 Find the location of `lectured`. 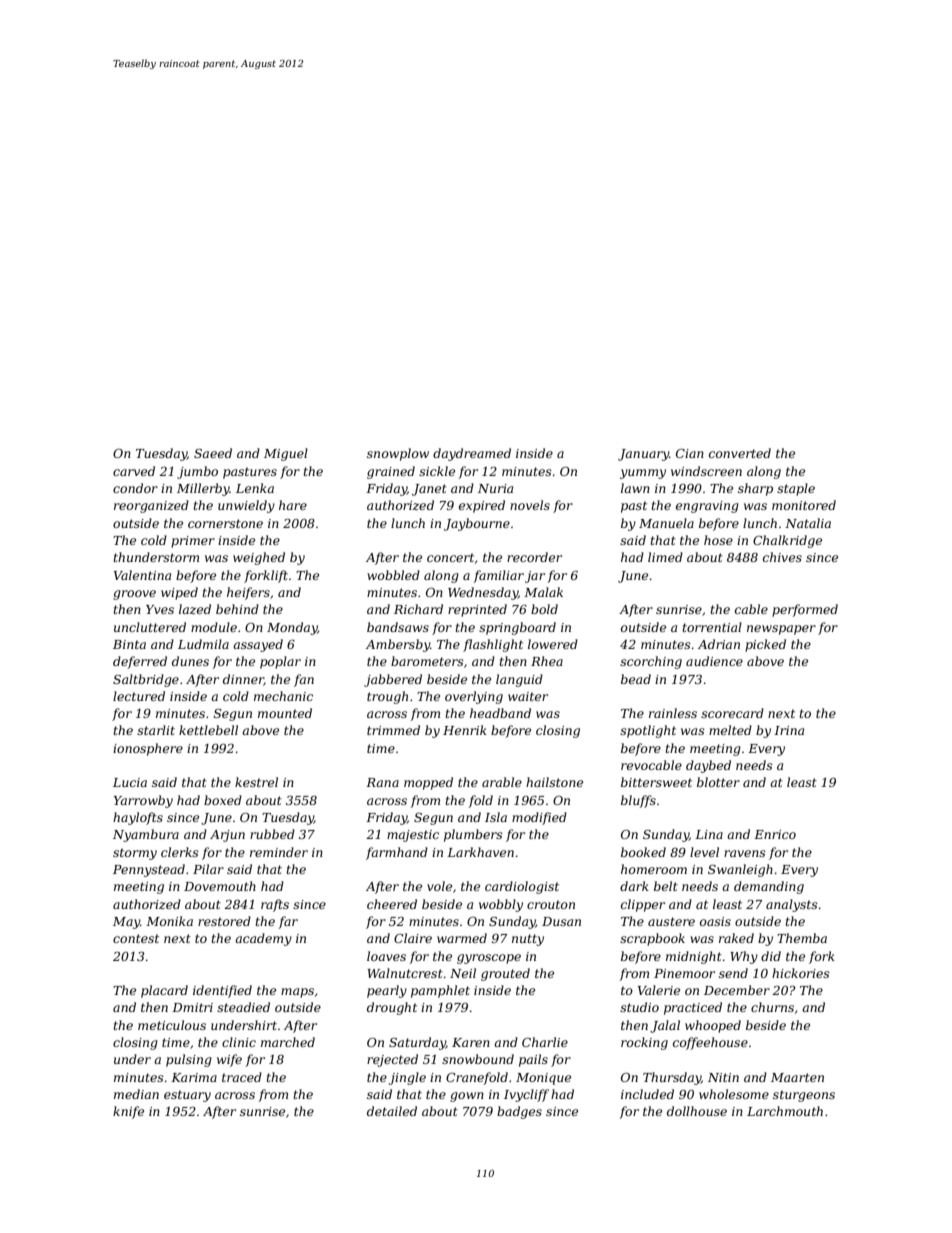

lectured is located at coordinates (139, 696).
